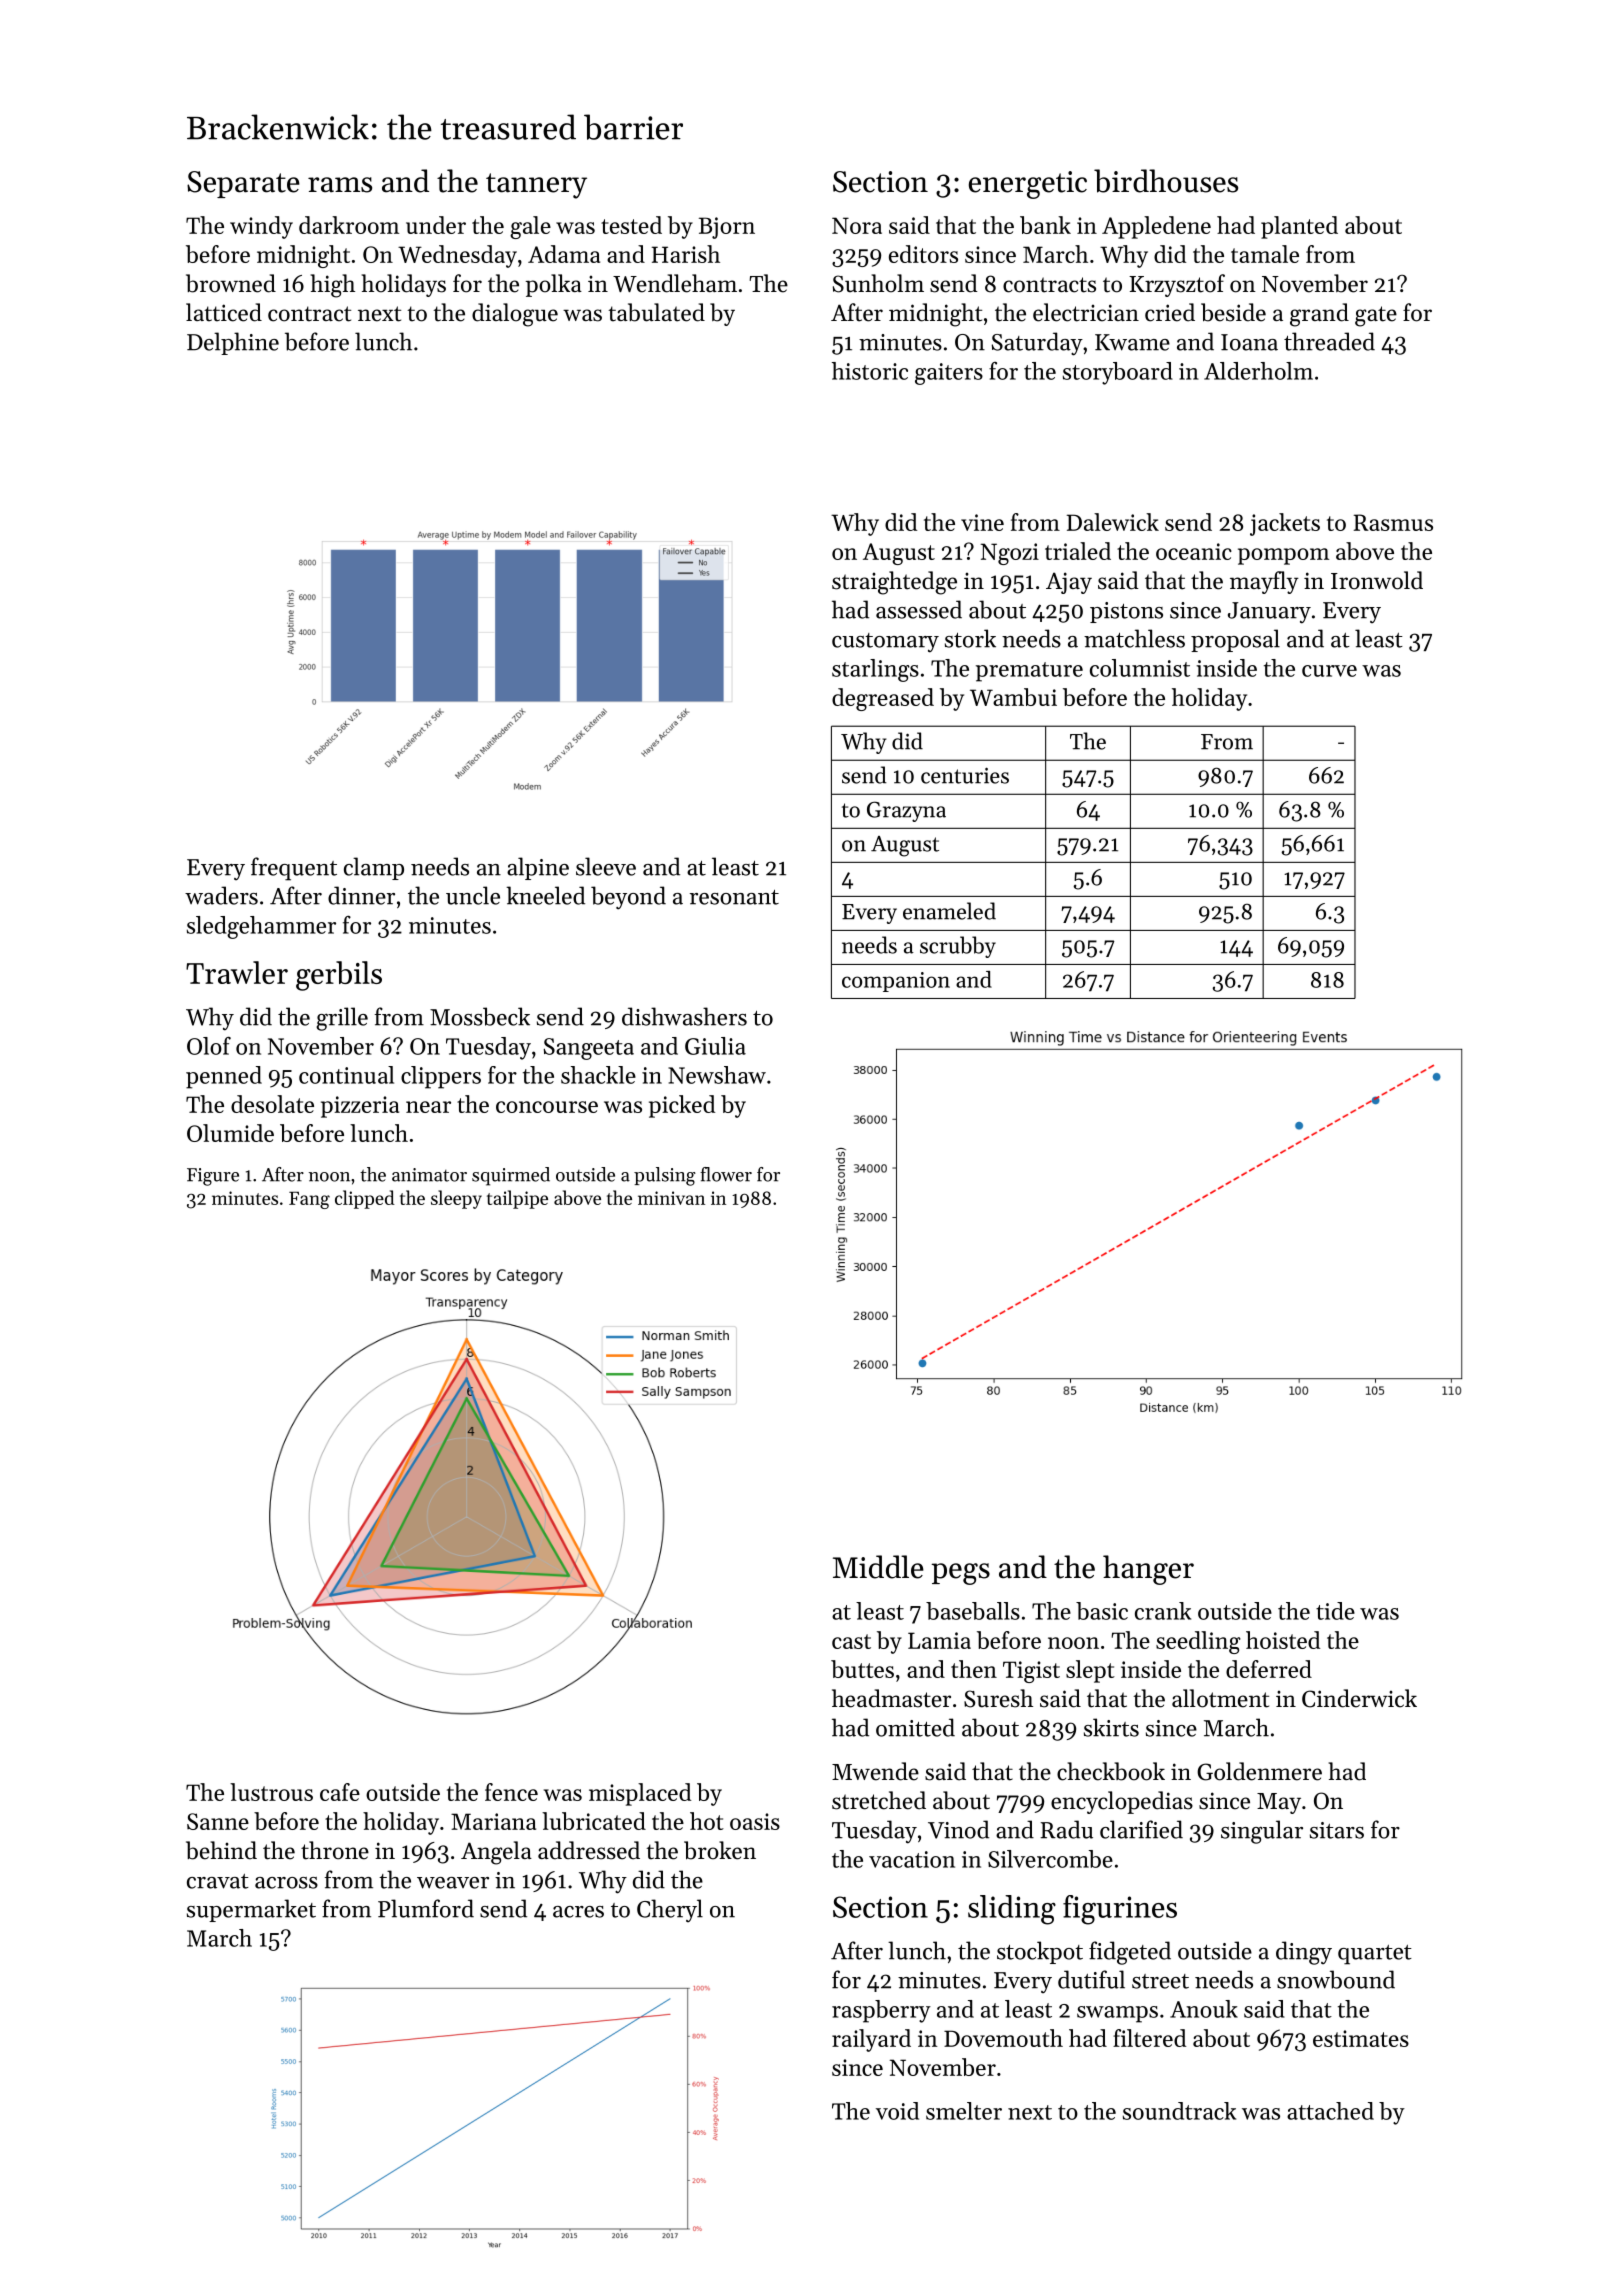 The height and width of the image is (2292, 1620). What do you see at coordinates (1329, 671) in the image?
I see `curve` at bounding box center [1329, 671].
